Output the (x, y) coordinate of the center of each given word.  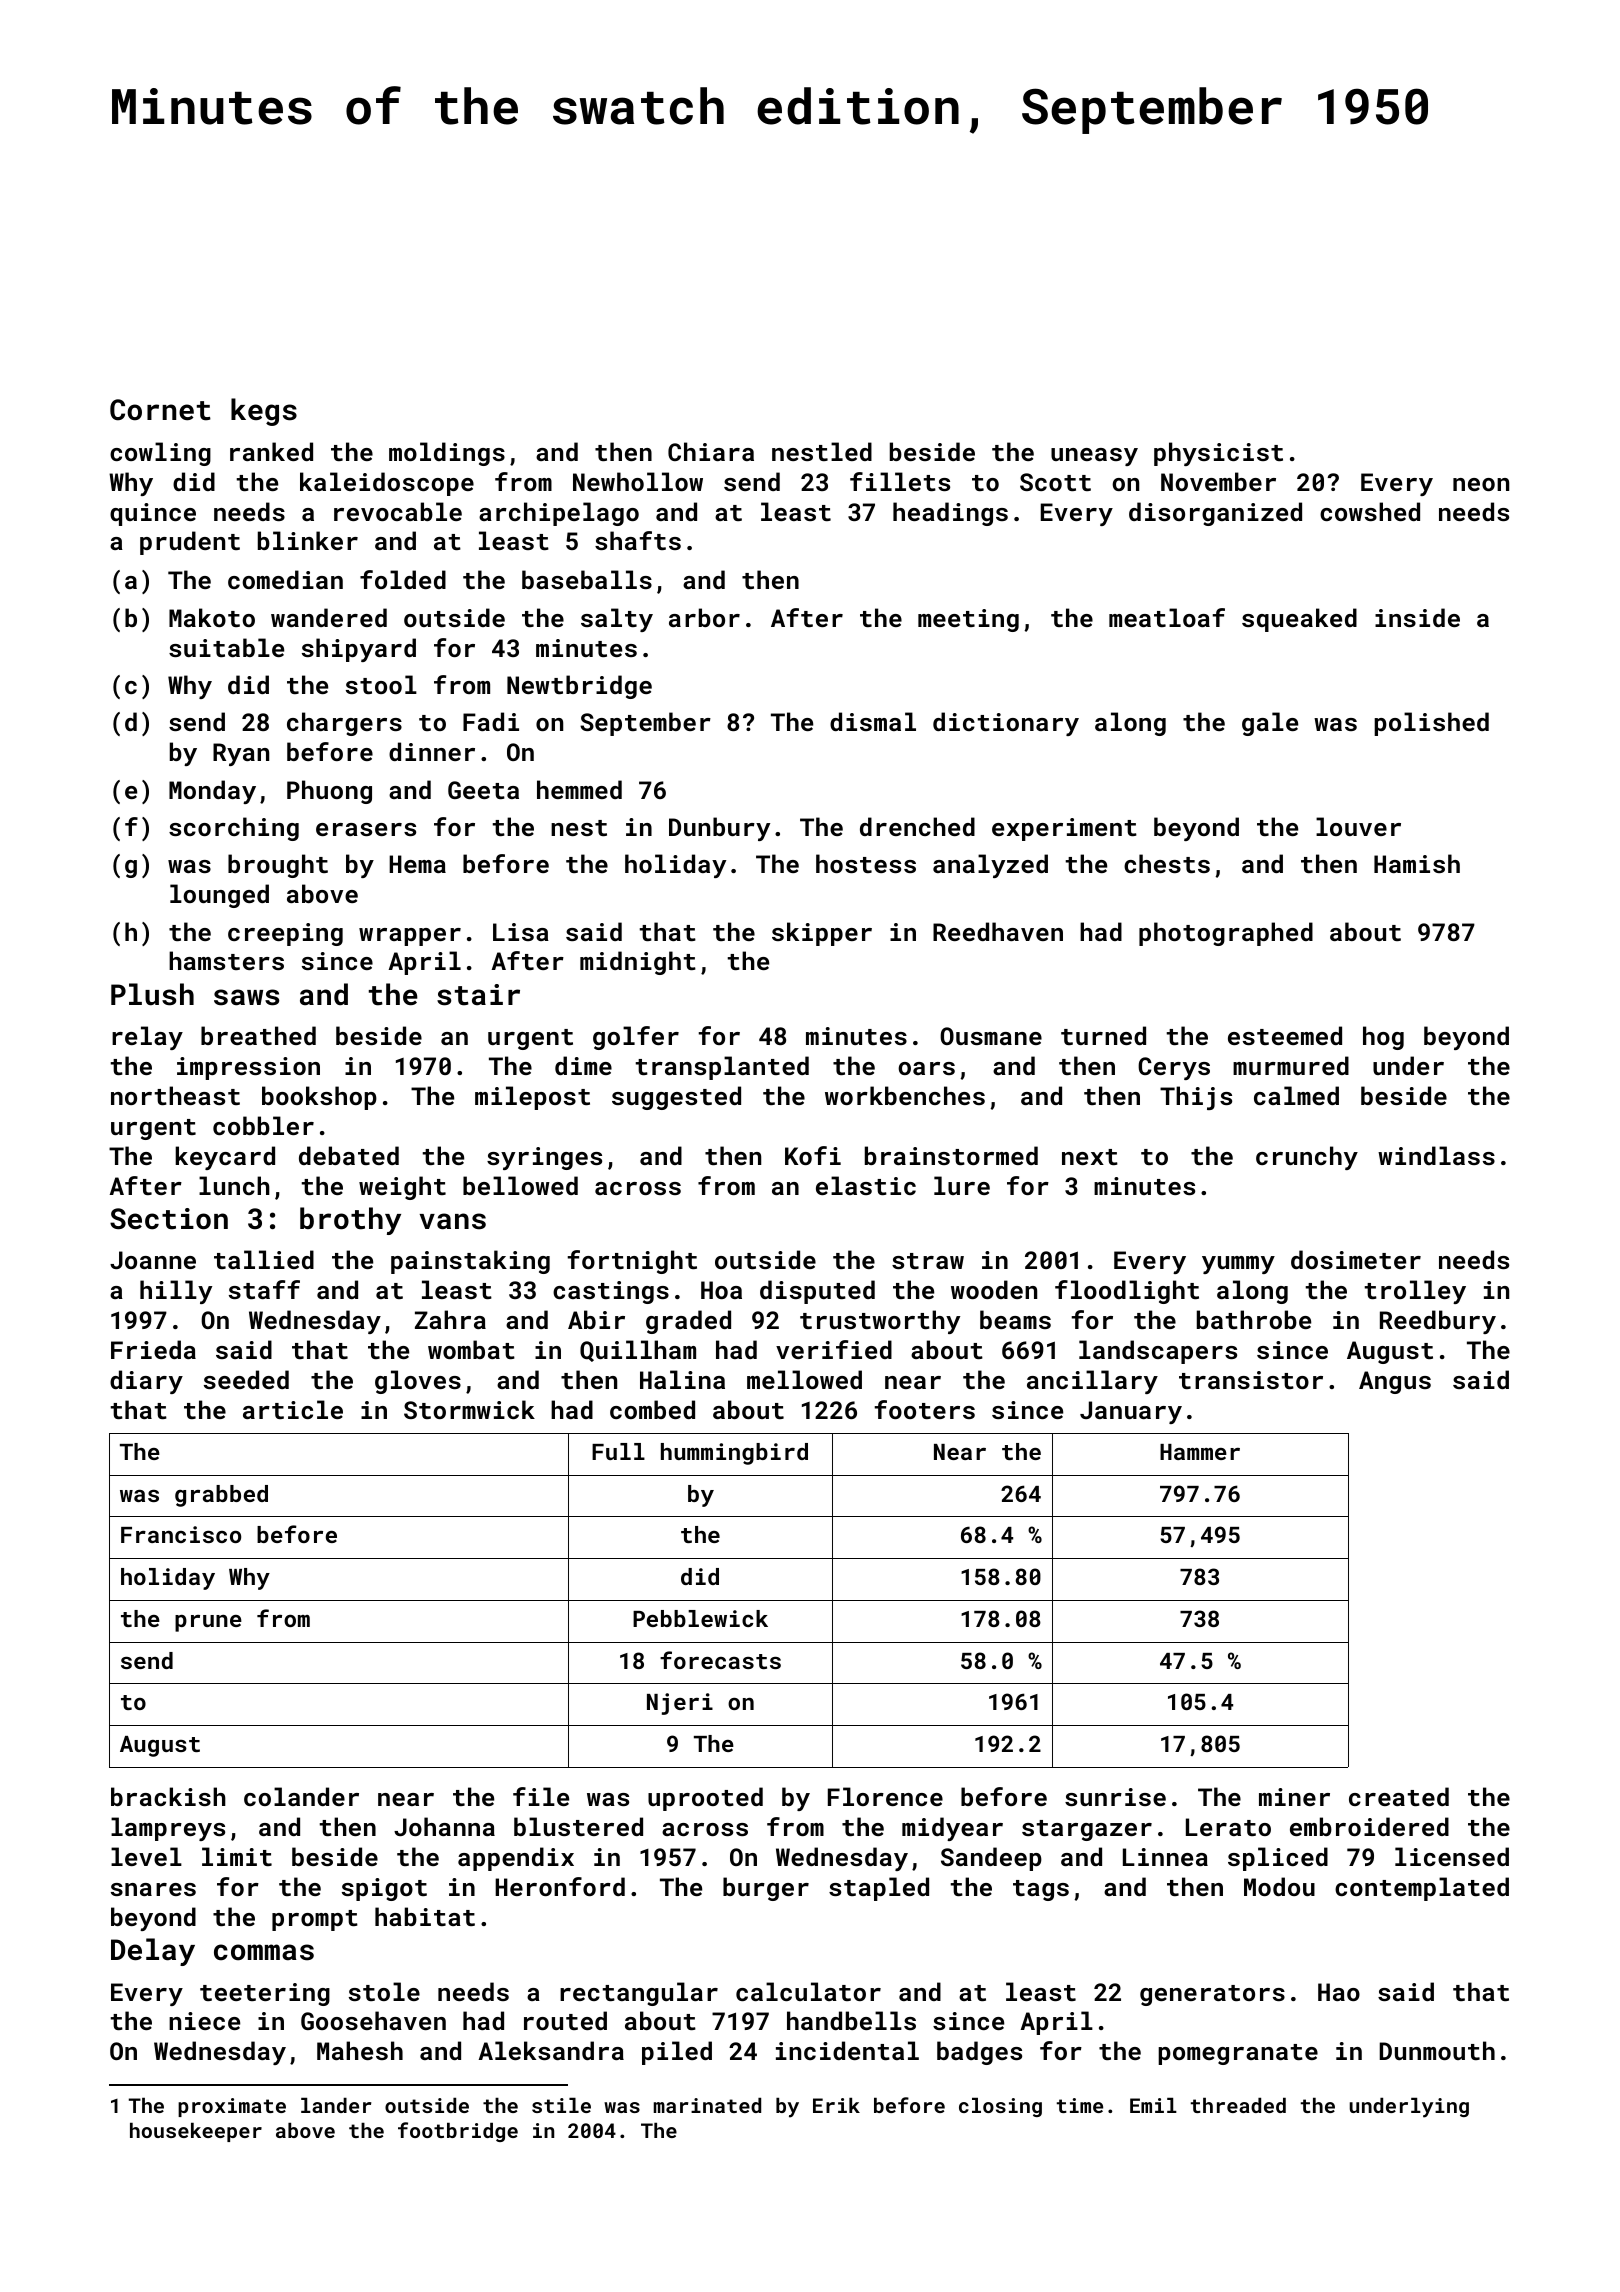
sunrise (1115, 1797)
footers (925, 1409)
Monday (212, 792)
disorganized (1215, 514)
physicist (1218, 454)
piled (677, 2053)
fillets (900, 481)
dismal (873, 721)
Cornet (160, 410)
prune (208, 1623)
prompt (315, 1920)
